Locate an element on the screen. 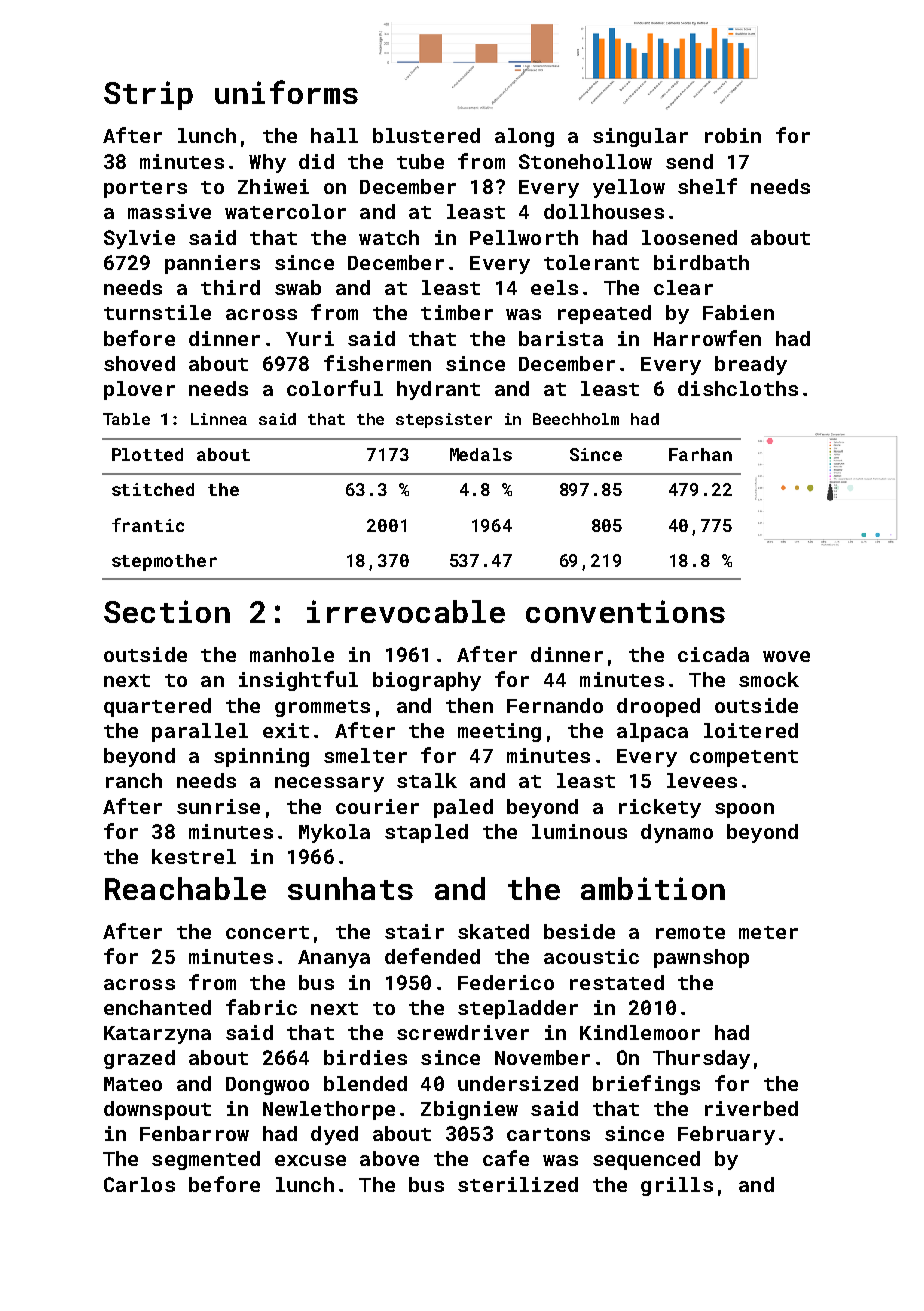 The height and width of the screenshot is (1311, 924). remote is located at coordinates (690, 932).
